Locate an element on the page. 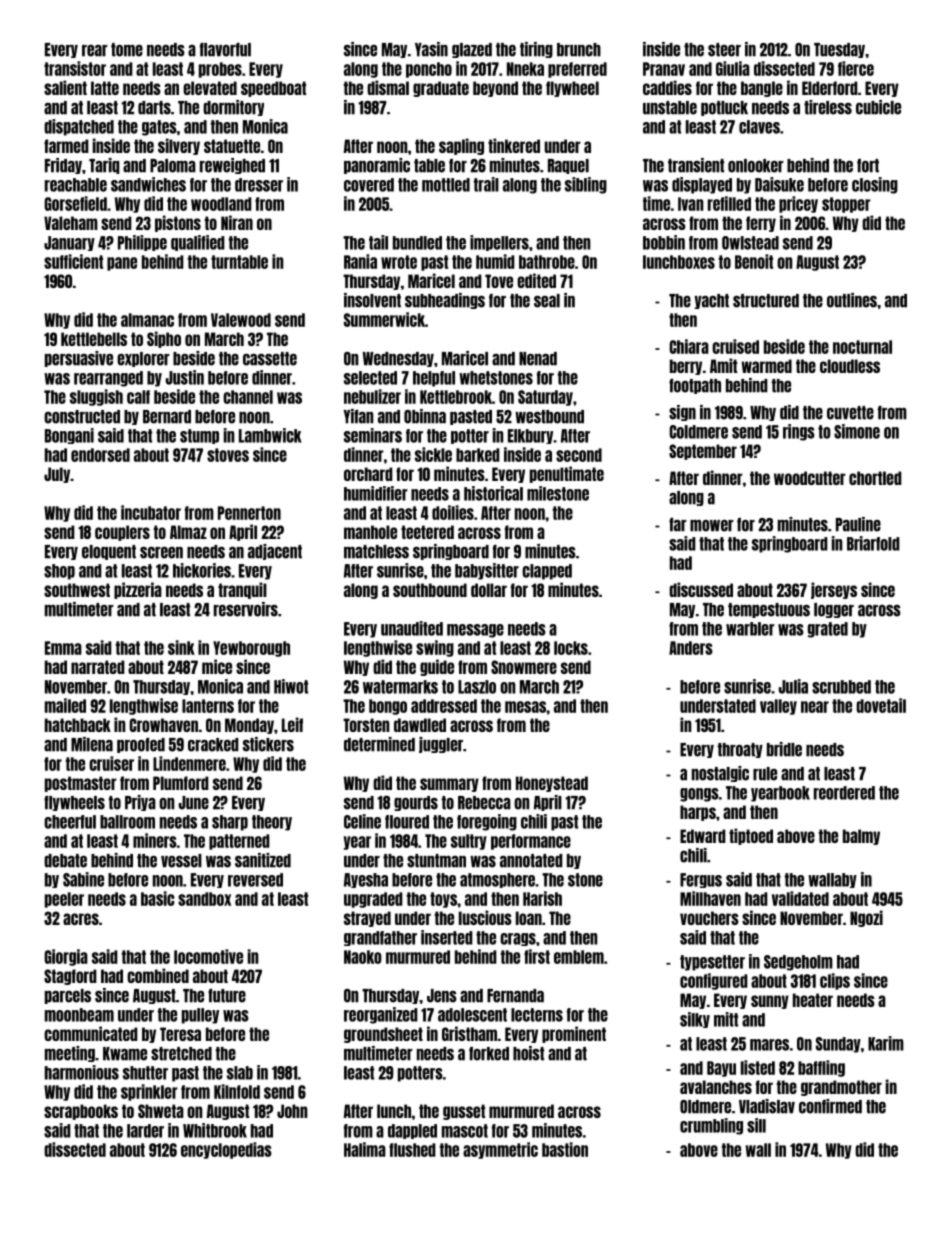  sharp is located at coordinates (230, 823).
